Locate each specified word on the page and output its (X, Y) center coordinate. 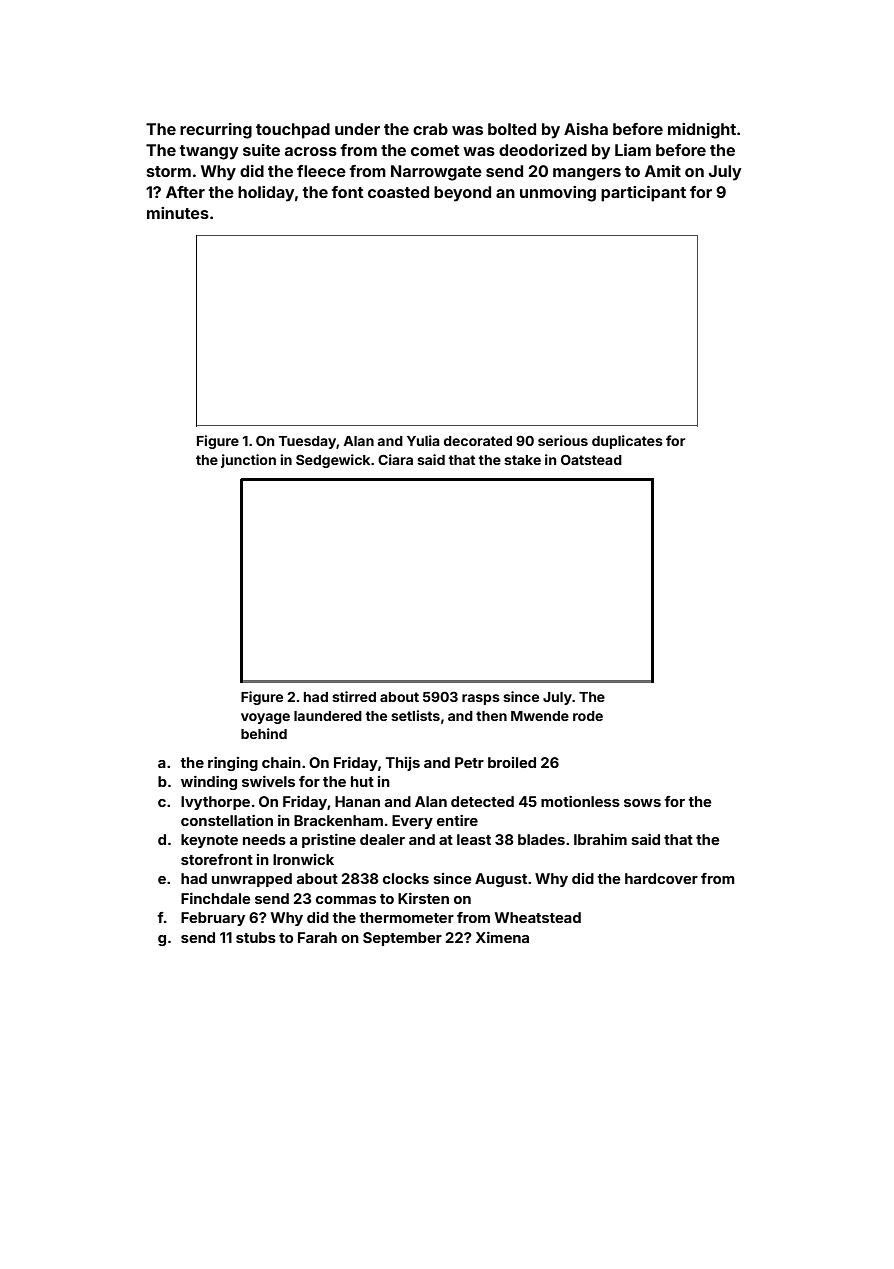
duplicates (627, 442)
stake (522, 460)
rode (588, 716)
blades (541, 839)
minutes (178, 213)
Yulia (423, 440)
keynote (209, 841)
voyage (265, 718)
